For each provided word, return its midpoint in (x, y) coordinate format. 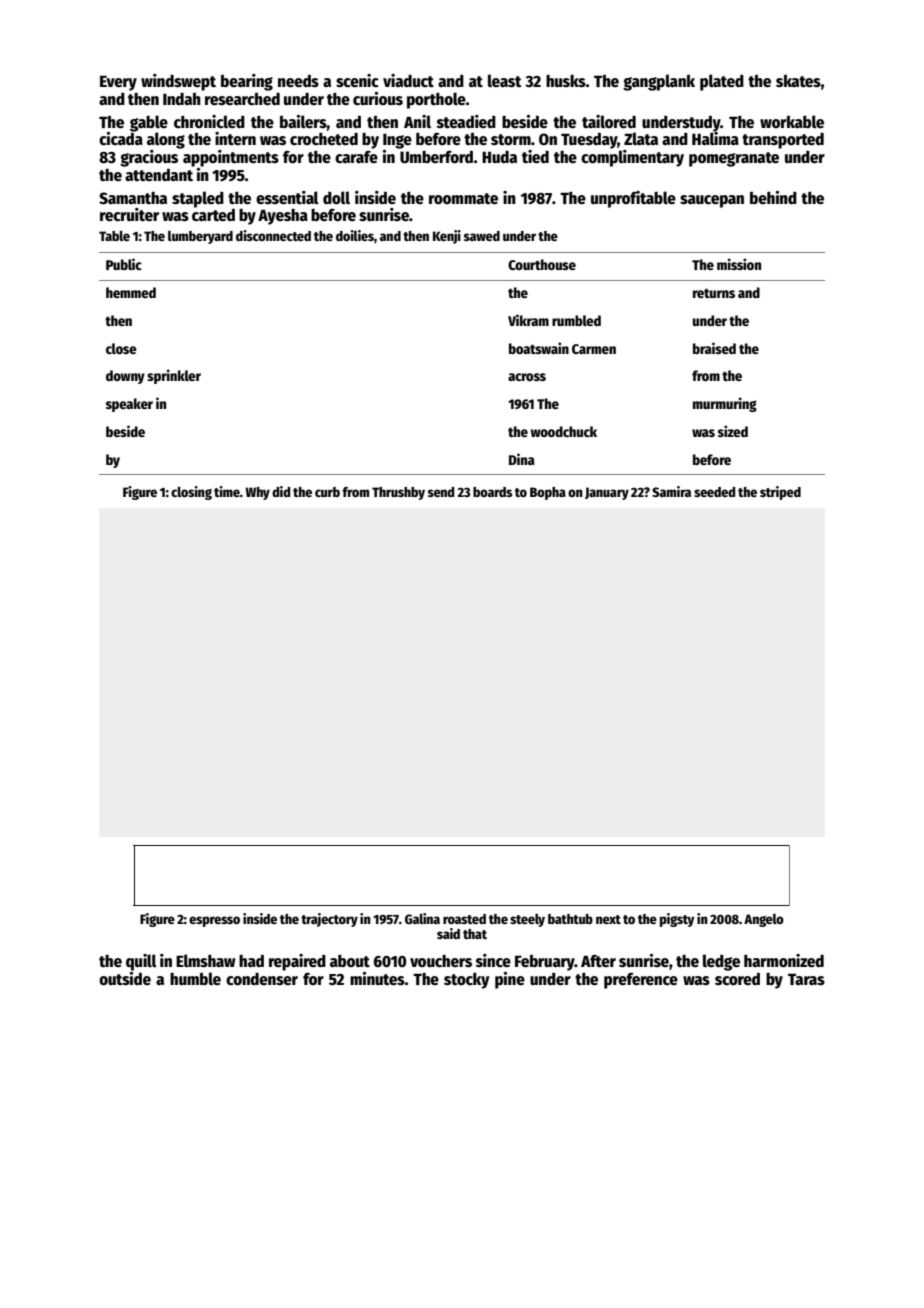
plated (722, 82)
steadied (466, 121)
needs (298, 81)
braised (714, 348)
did (281, 491)
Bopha (548, 493)
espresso (214, 921)
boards (492, 492)
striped (780, 493)
